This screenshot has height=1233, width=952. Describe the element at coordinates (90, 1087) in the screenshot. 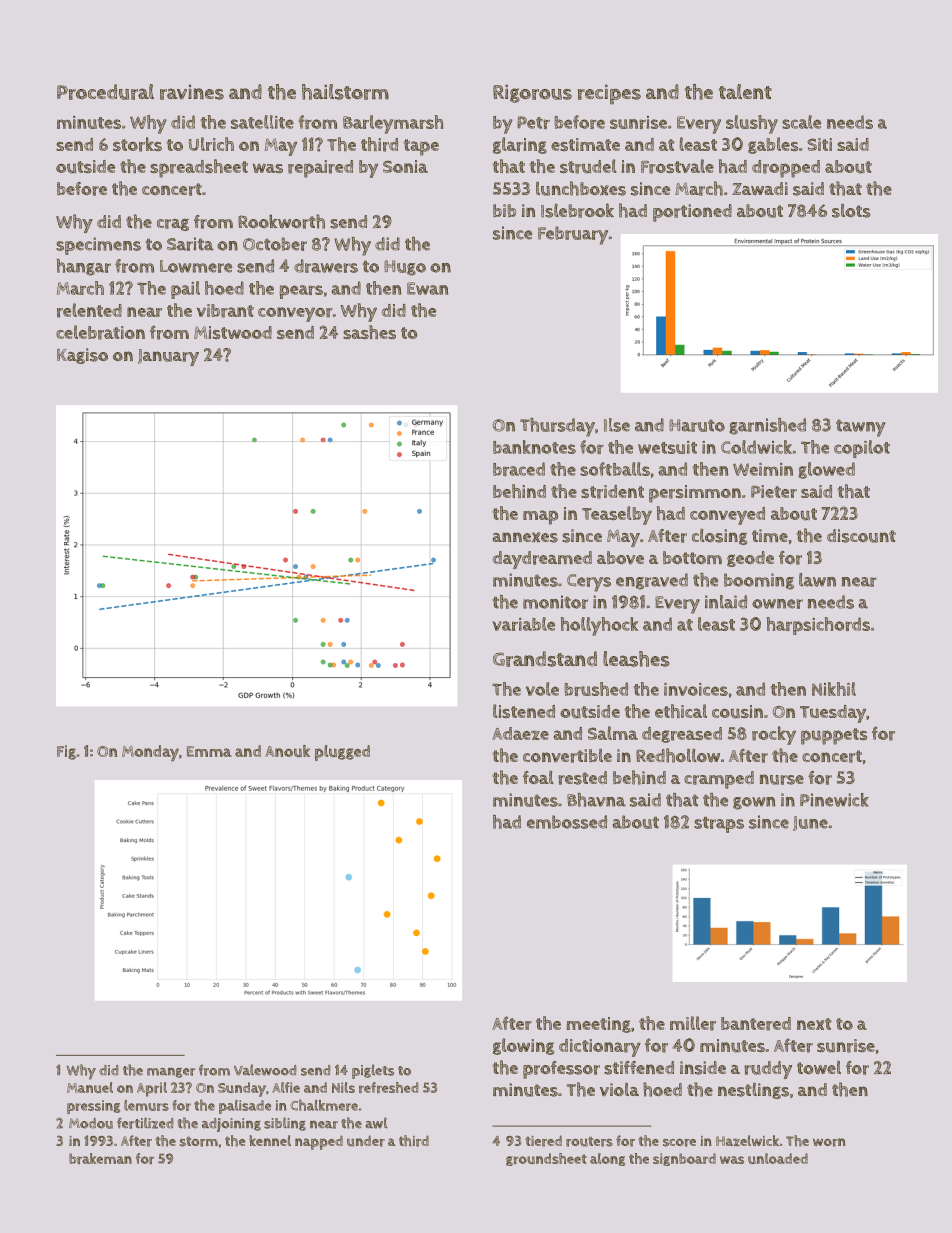

I see `Manuel` at that location.
